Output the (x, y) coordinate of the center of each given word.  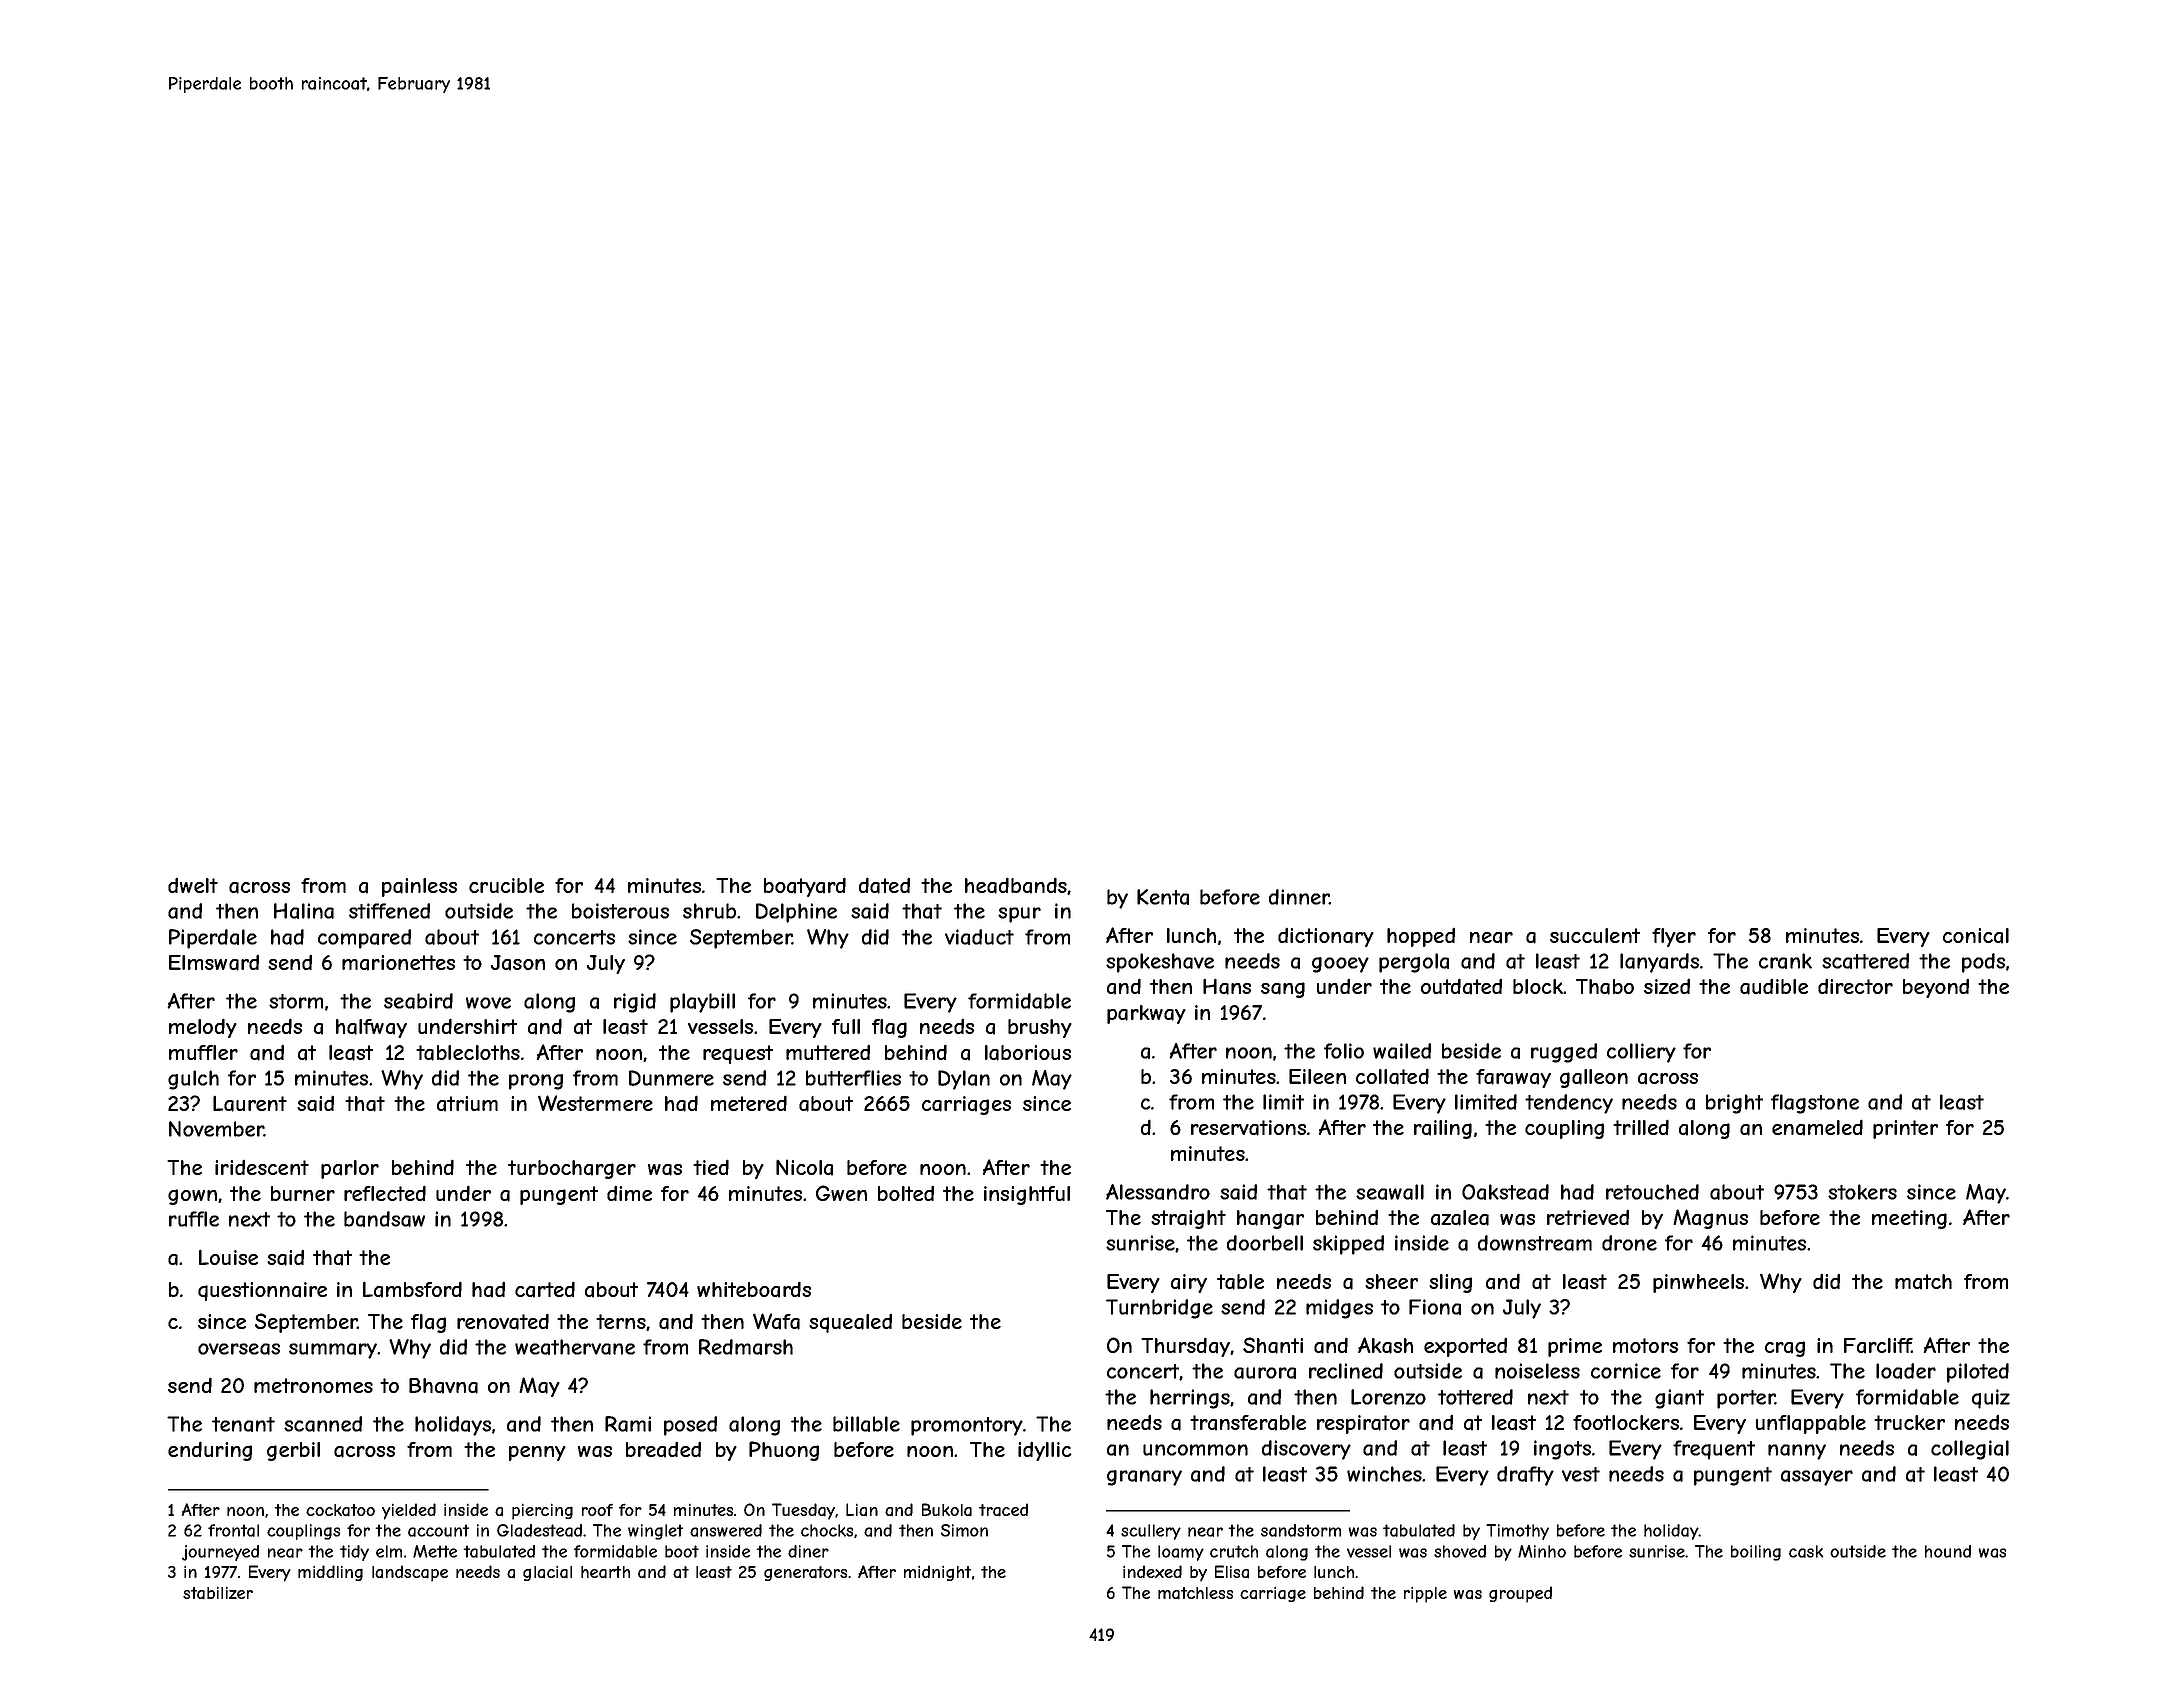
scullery (1151, 1532)
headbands (1016, 885)
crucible (506, 885)
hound (1948, 1551)
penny (537, 1453)
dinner (1299, 897)
